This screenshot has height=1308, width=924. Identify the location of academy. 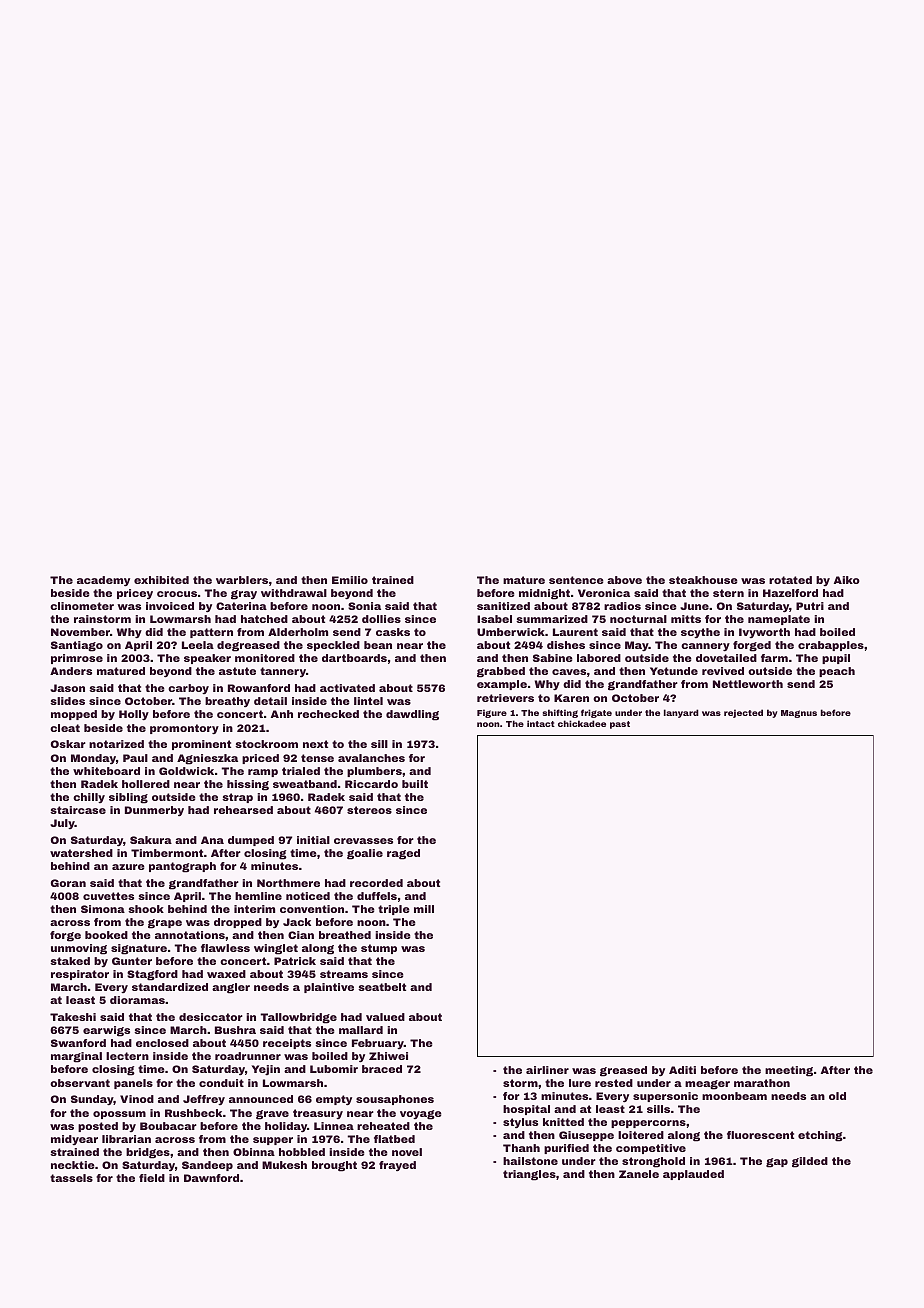
(103, 581).
